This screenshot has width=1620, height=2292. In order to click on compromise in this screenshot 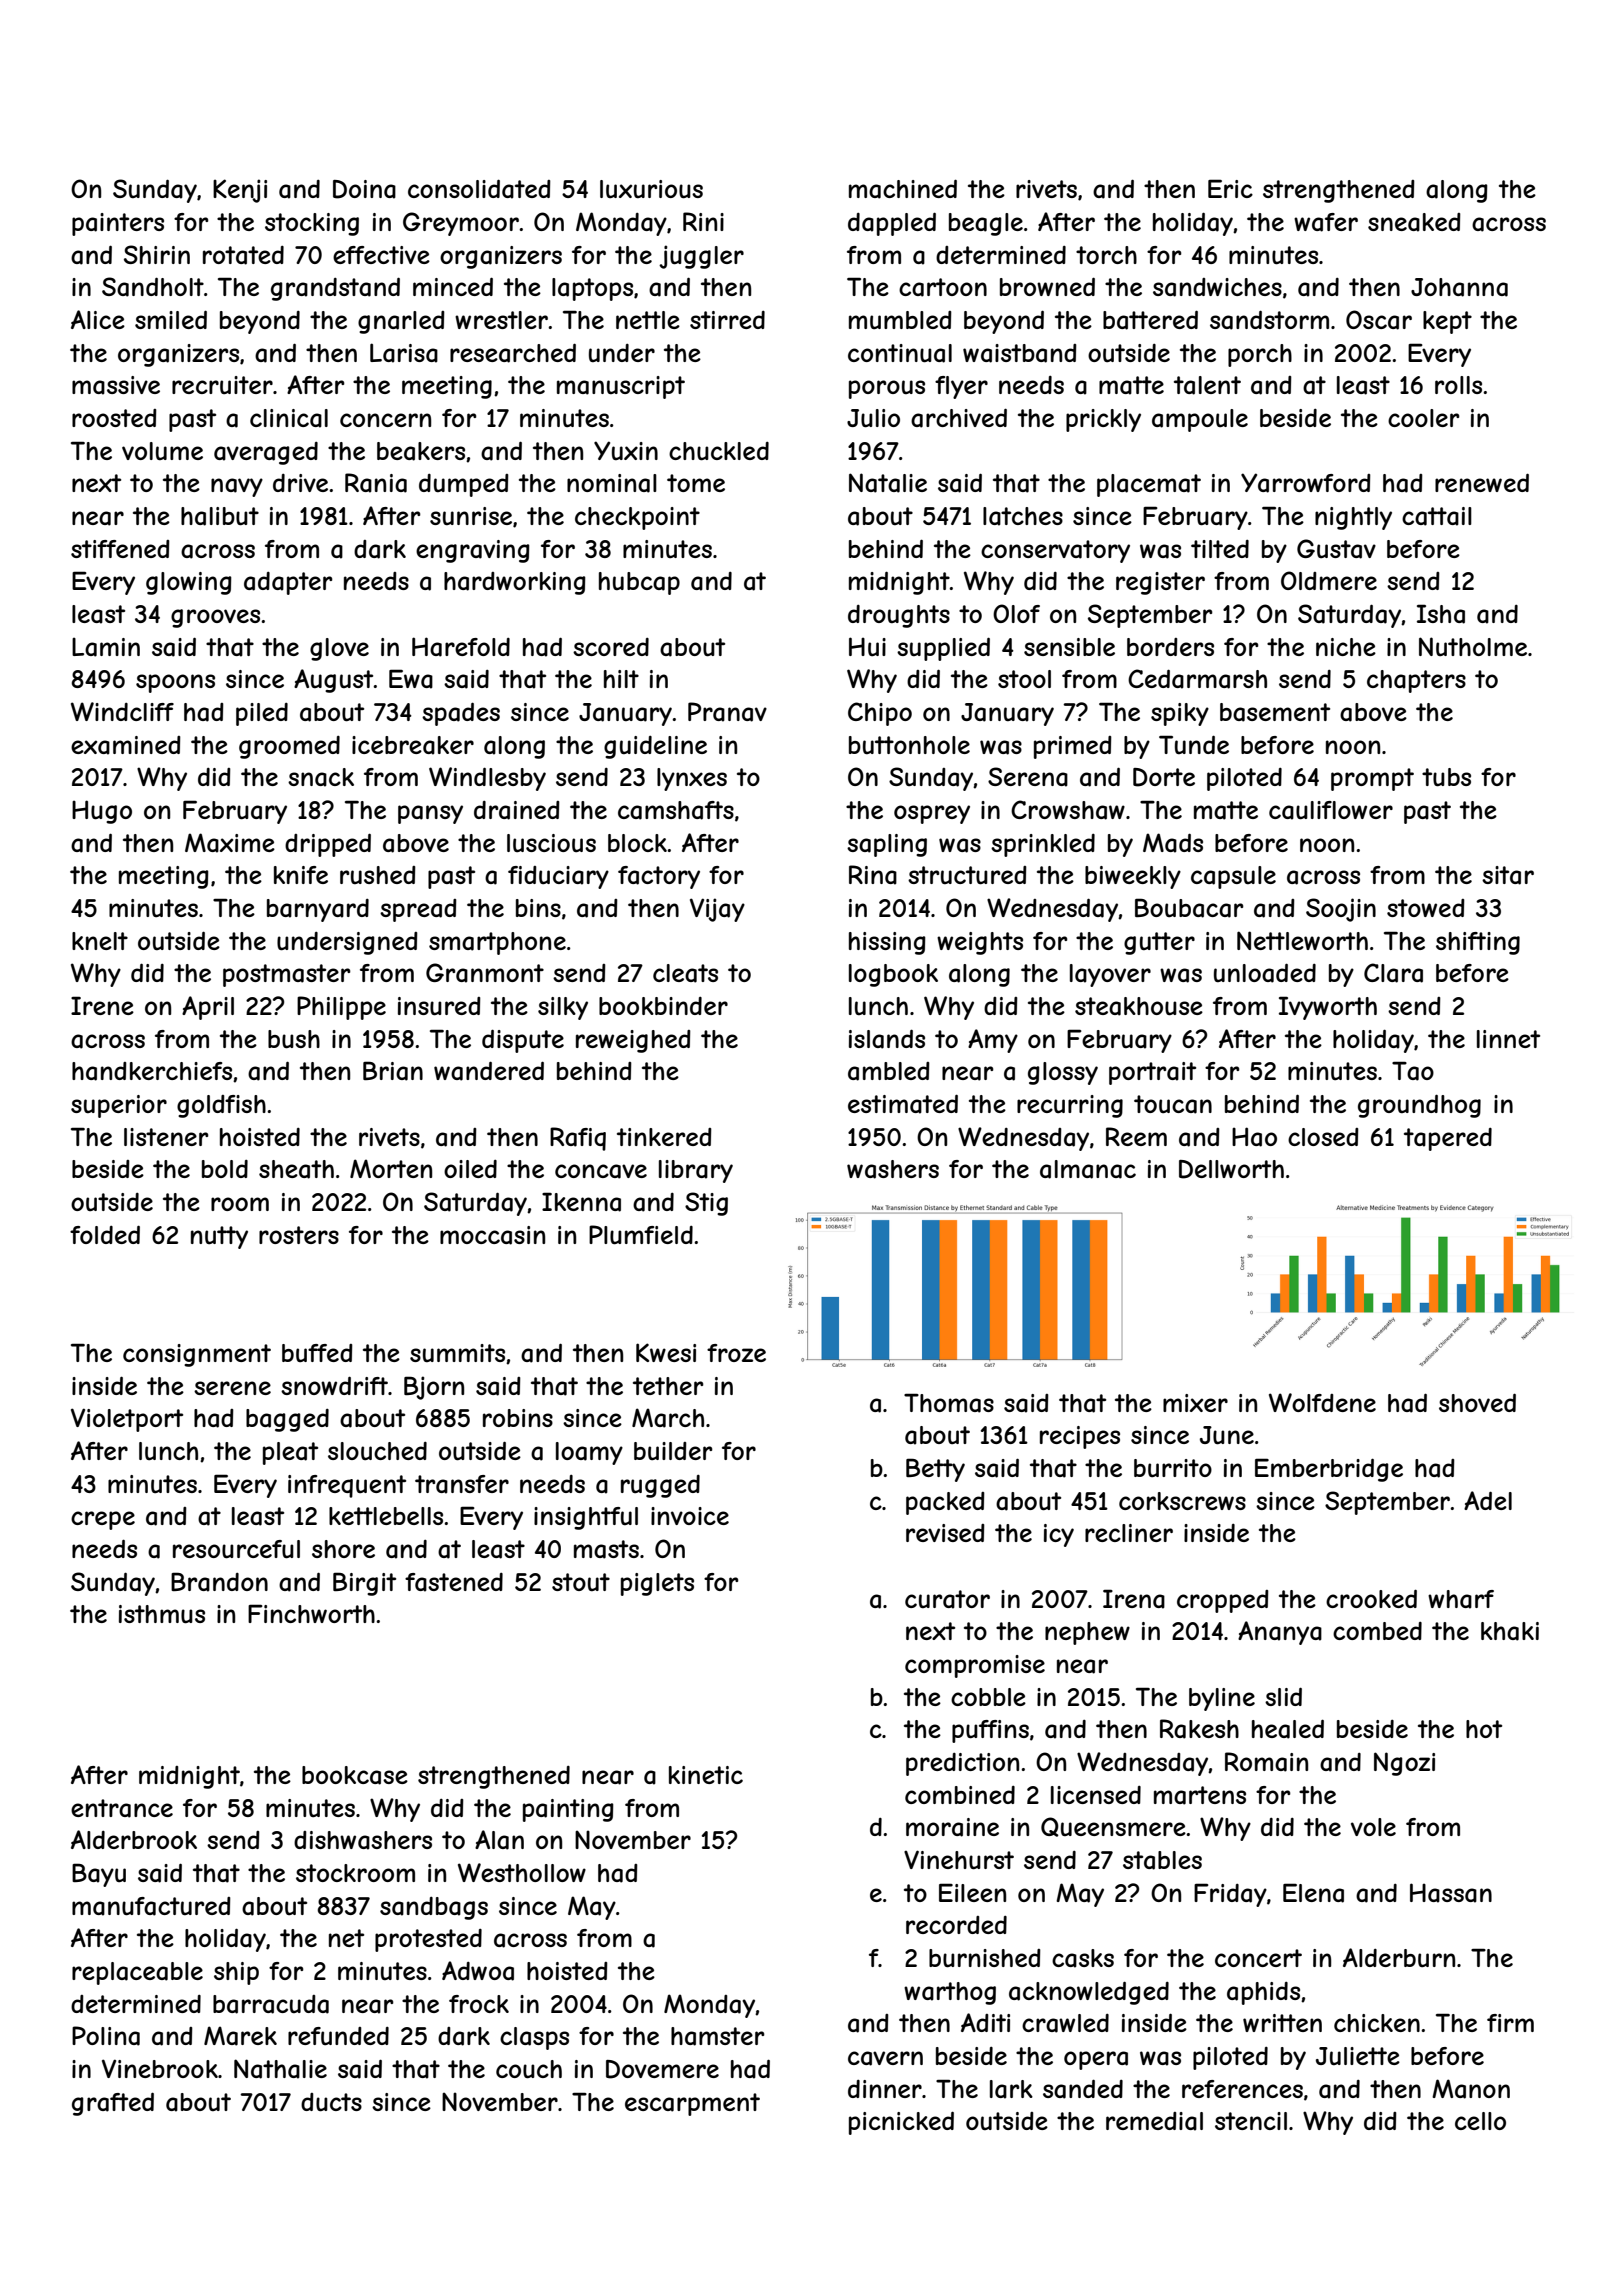, I will do `click(975, 1666)`.
